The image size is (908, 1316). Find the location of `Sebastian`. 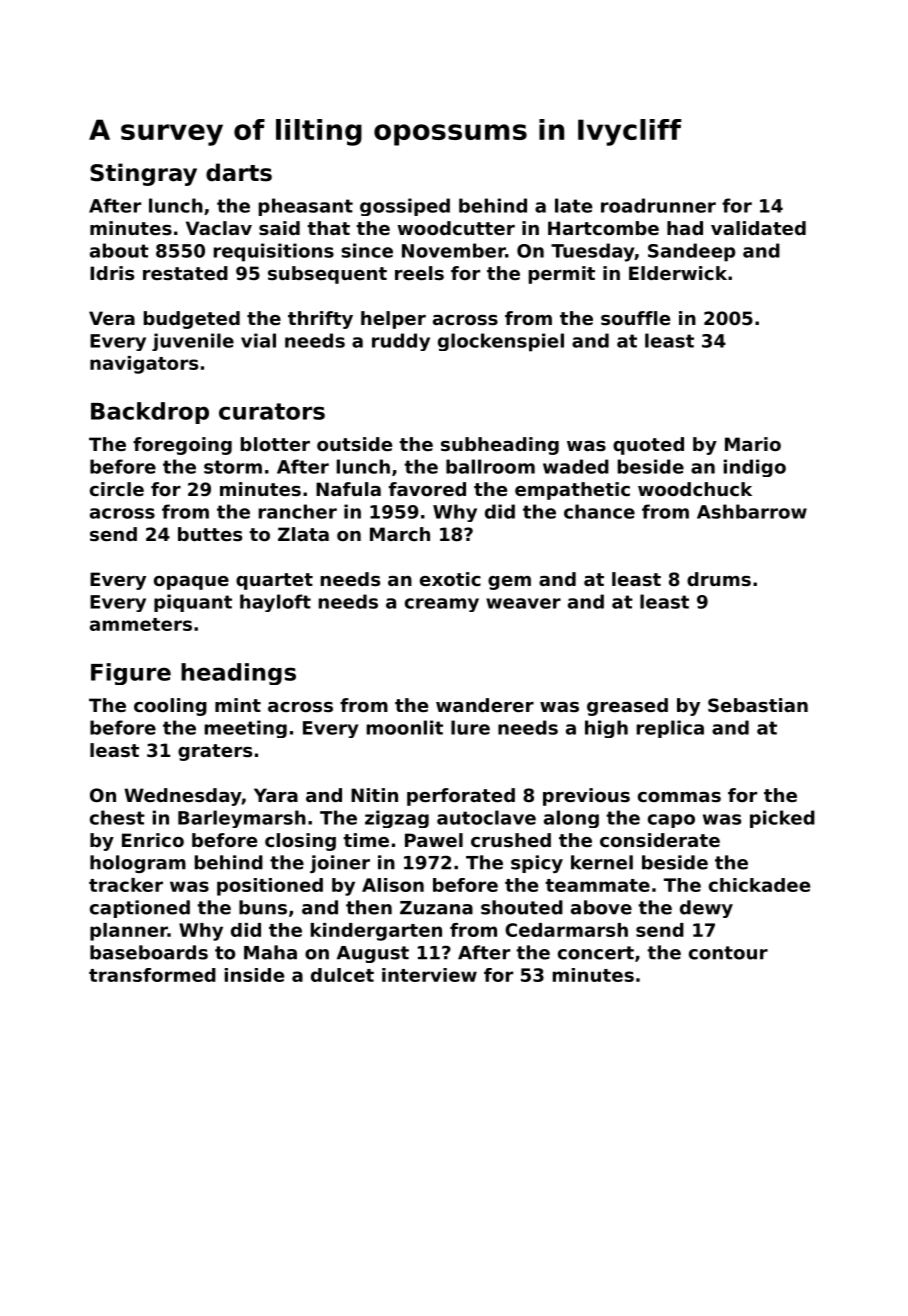

Sebastian is located at coordinates (758, 705).
